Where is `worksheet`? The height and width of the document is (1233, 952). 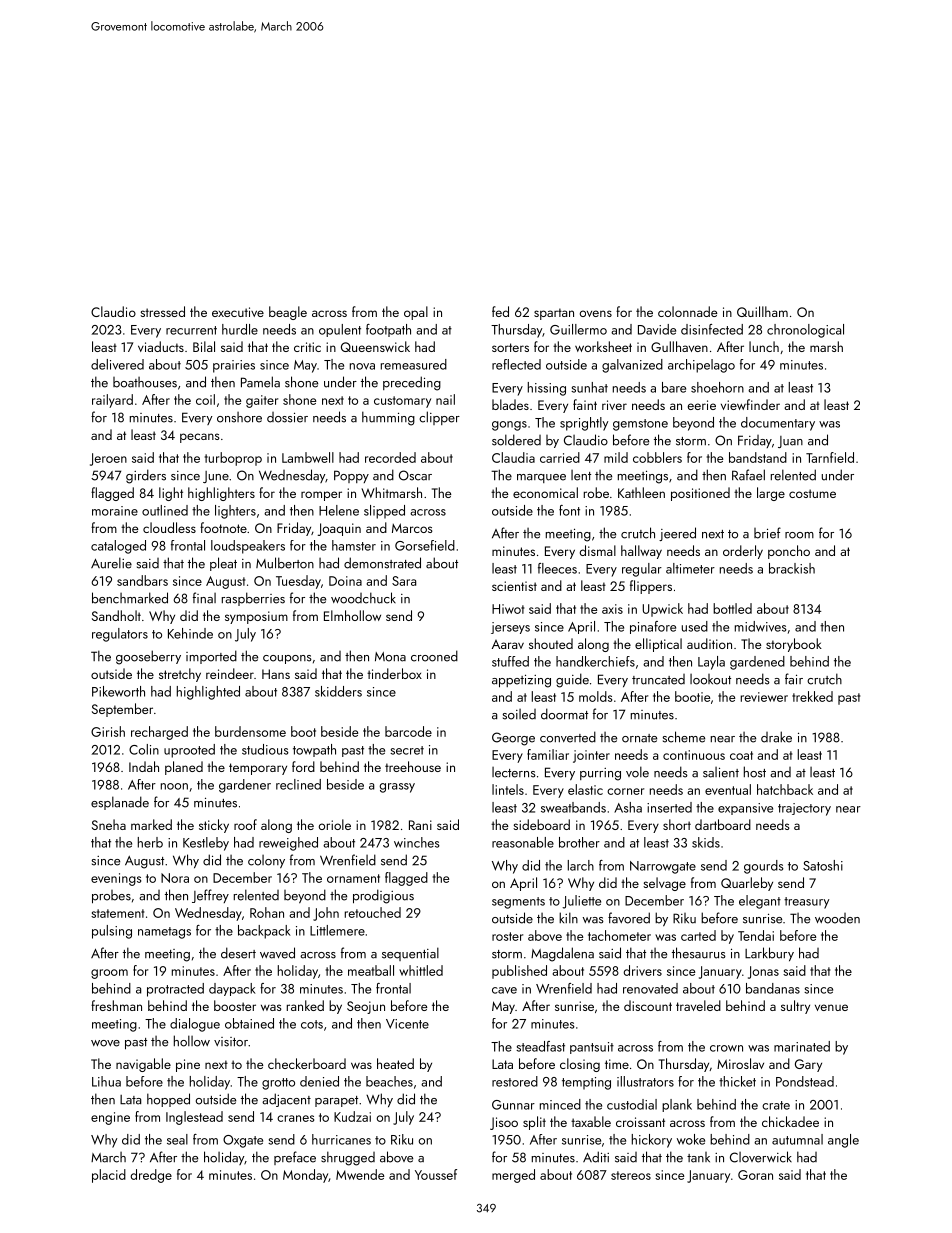 worksheet is located at coordinates (603, 346).
